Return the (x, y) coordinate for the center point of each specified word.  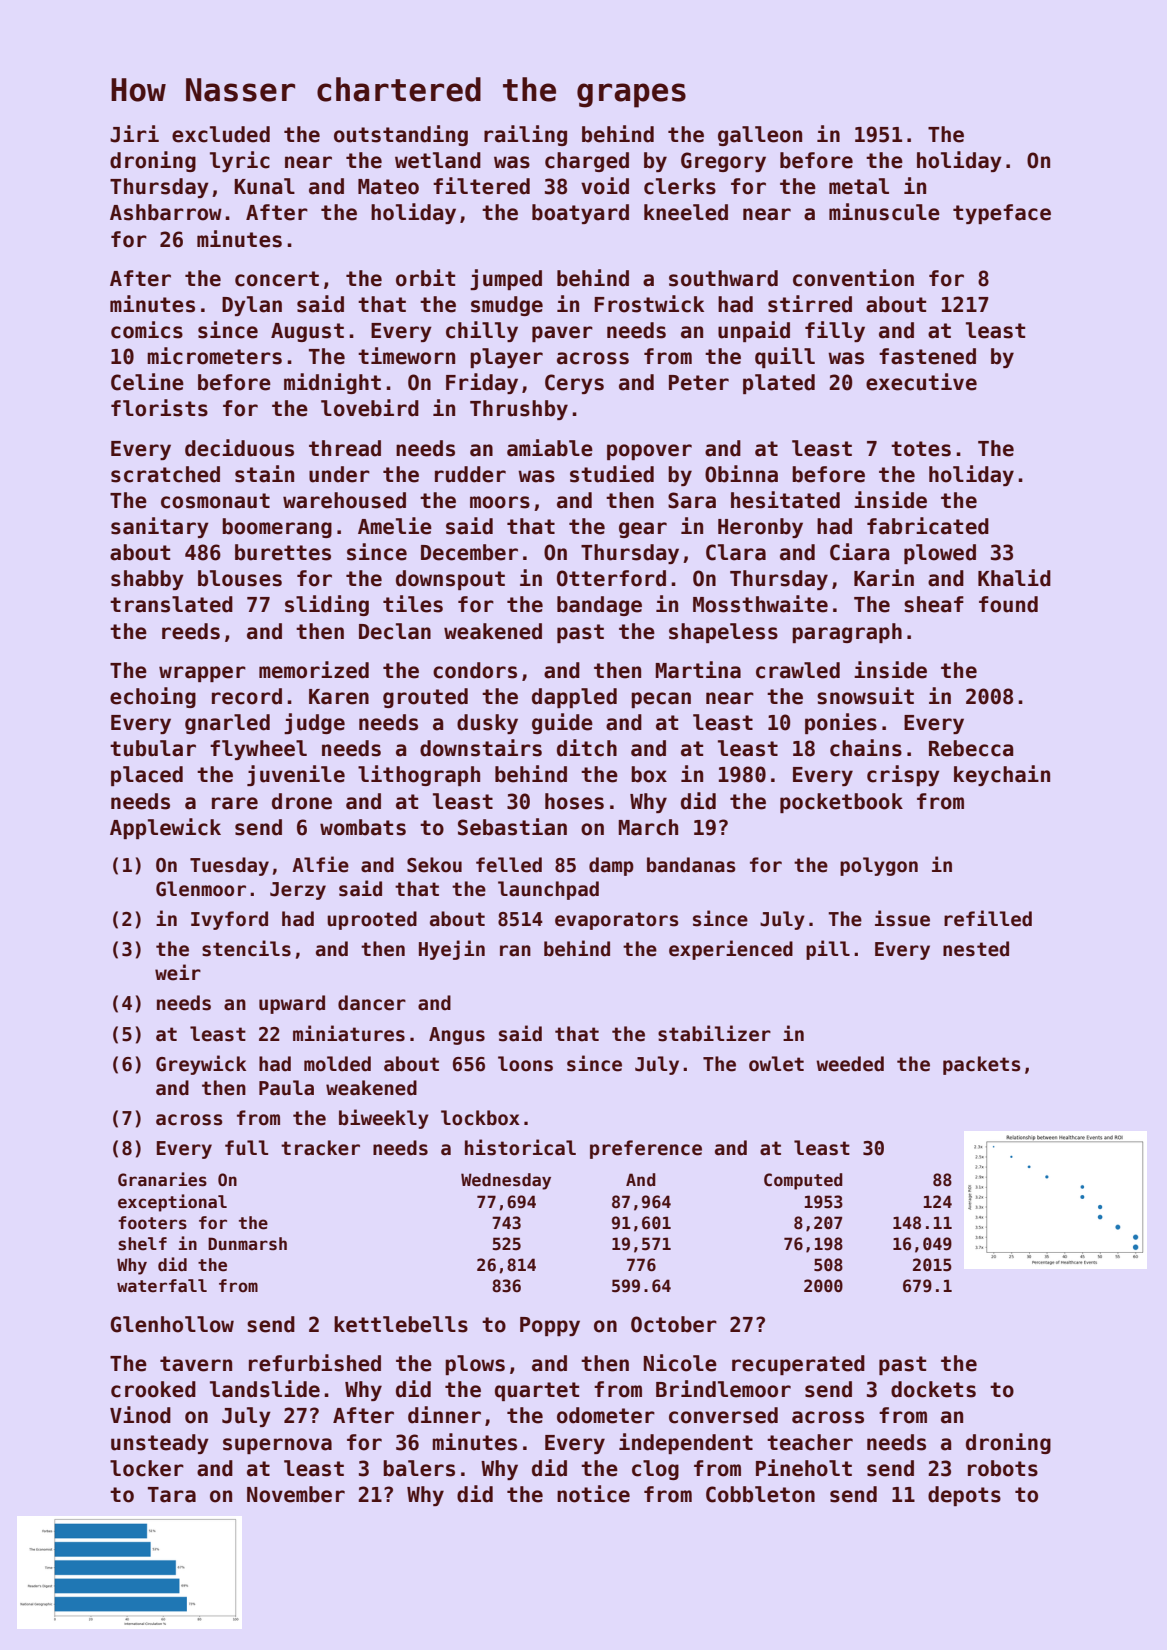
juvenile (296, 775)
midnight (332, 383)
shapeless (723, 633)
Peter (699, 383)
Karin (884, 578)
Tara (172, 1495)
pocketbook (841, 803)
